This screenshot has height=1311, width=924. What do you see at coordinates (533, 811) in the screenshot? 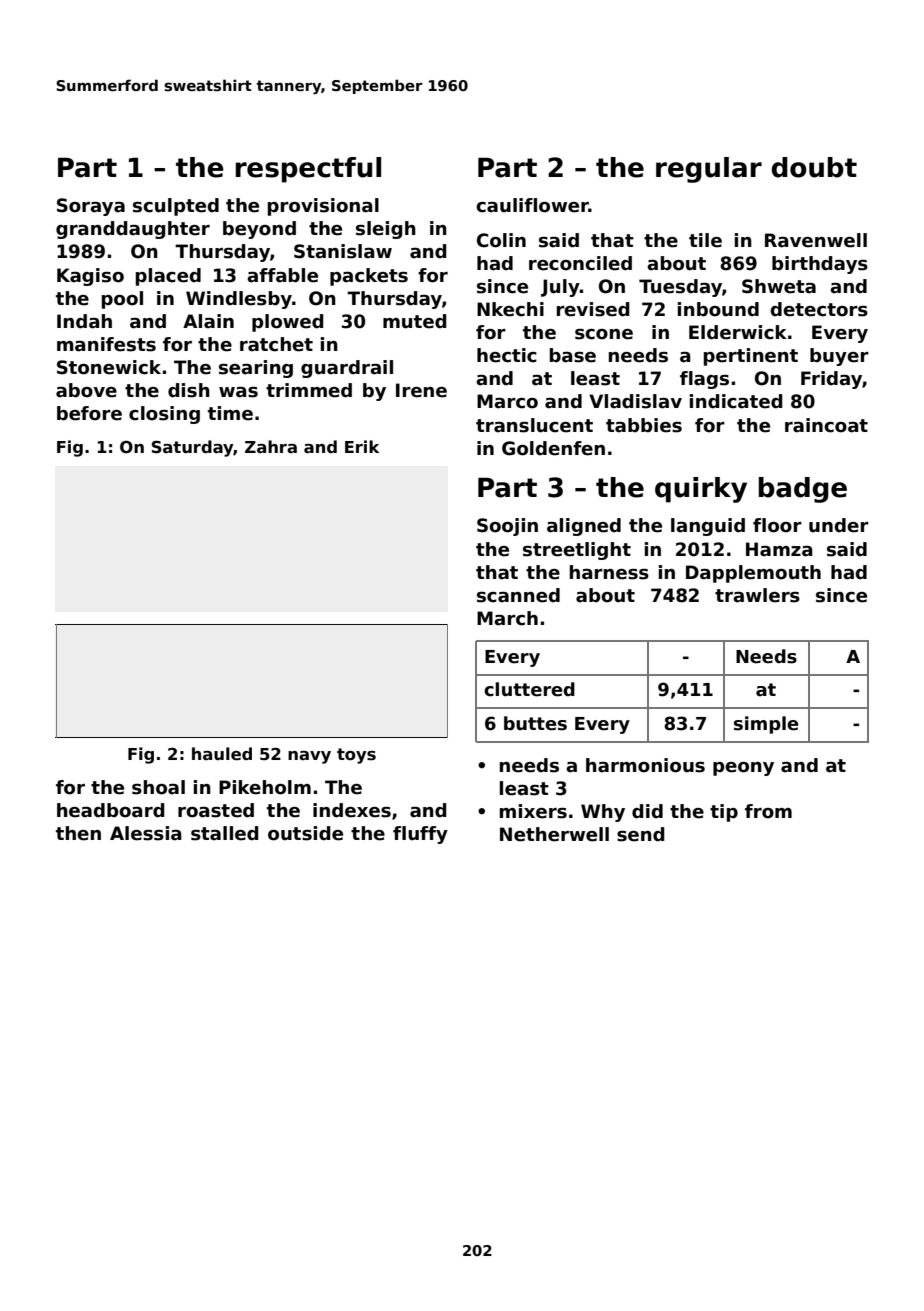
I see `mixers` at bounding box center [533, 811].
